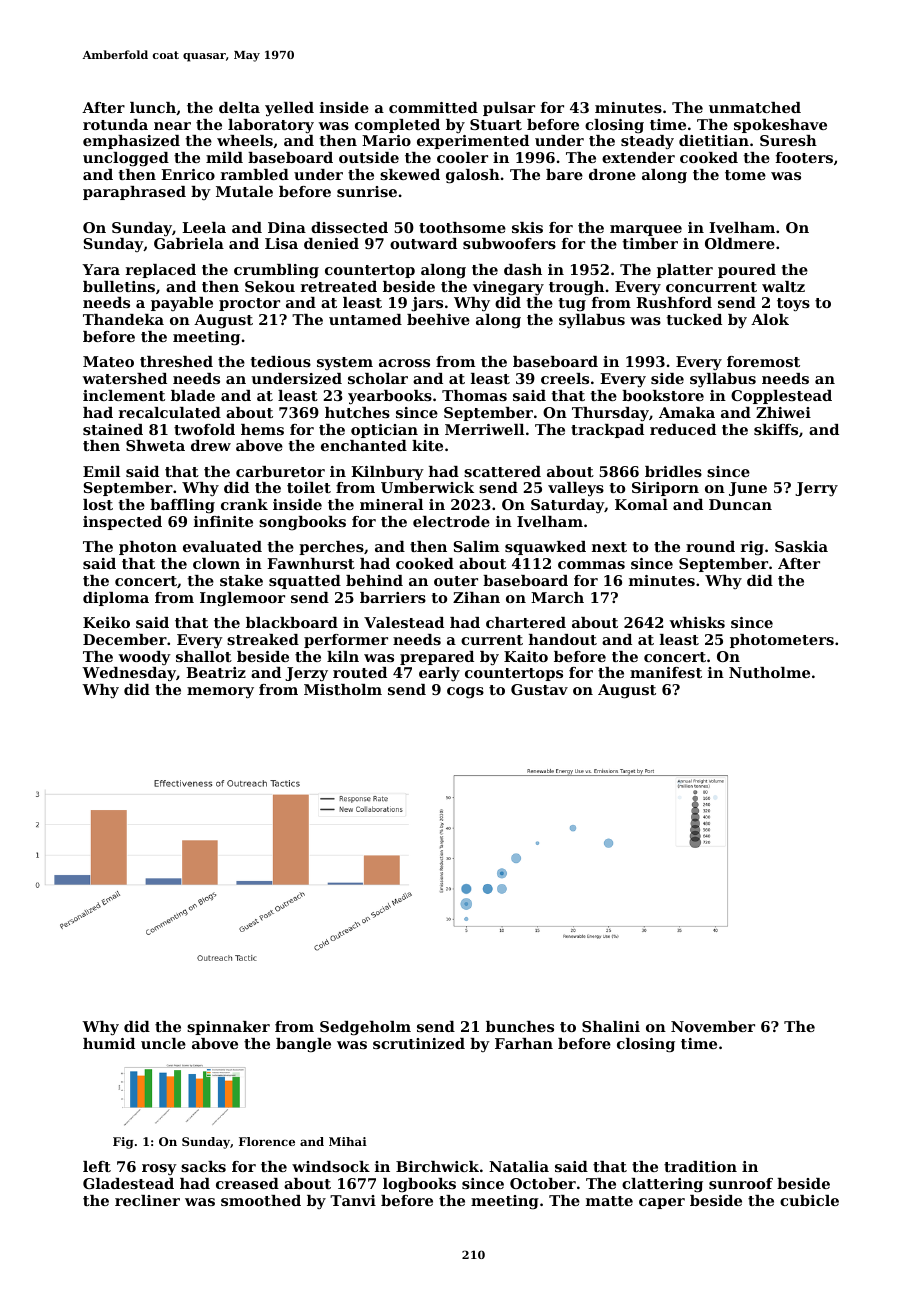 This screenshot has width=924, height=1308. What do you see at coordinates (524, 1043) in the screenshot?
I see `Farhan` at bounding box center [524, 1043].
